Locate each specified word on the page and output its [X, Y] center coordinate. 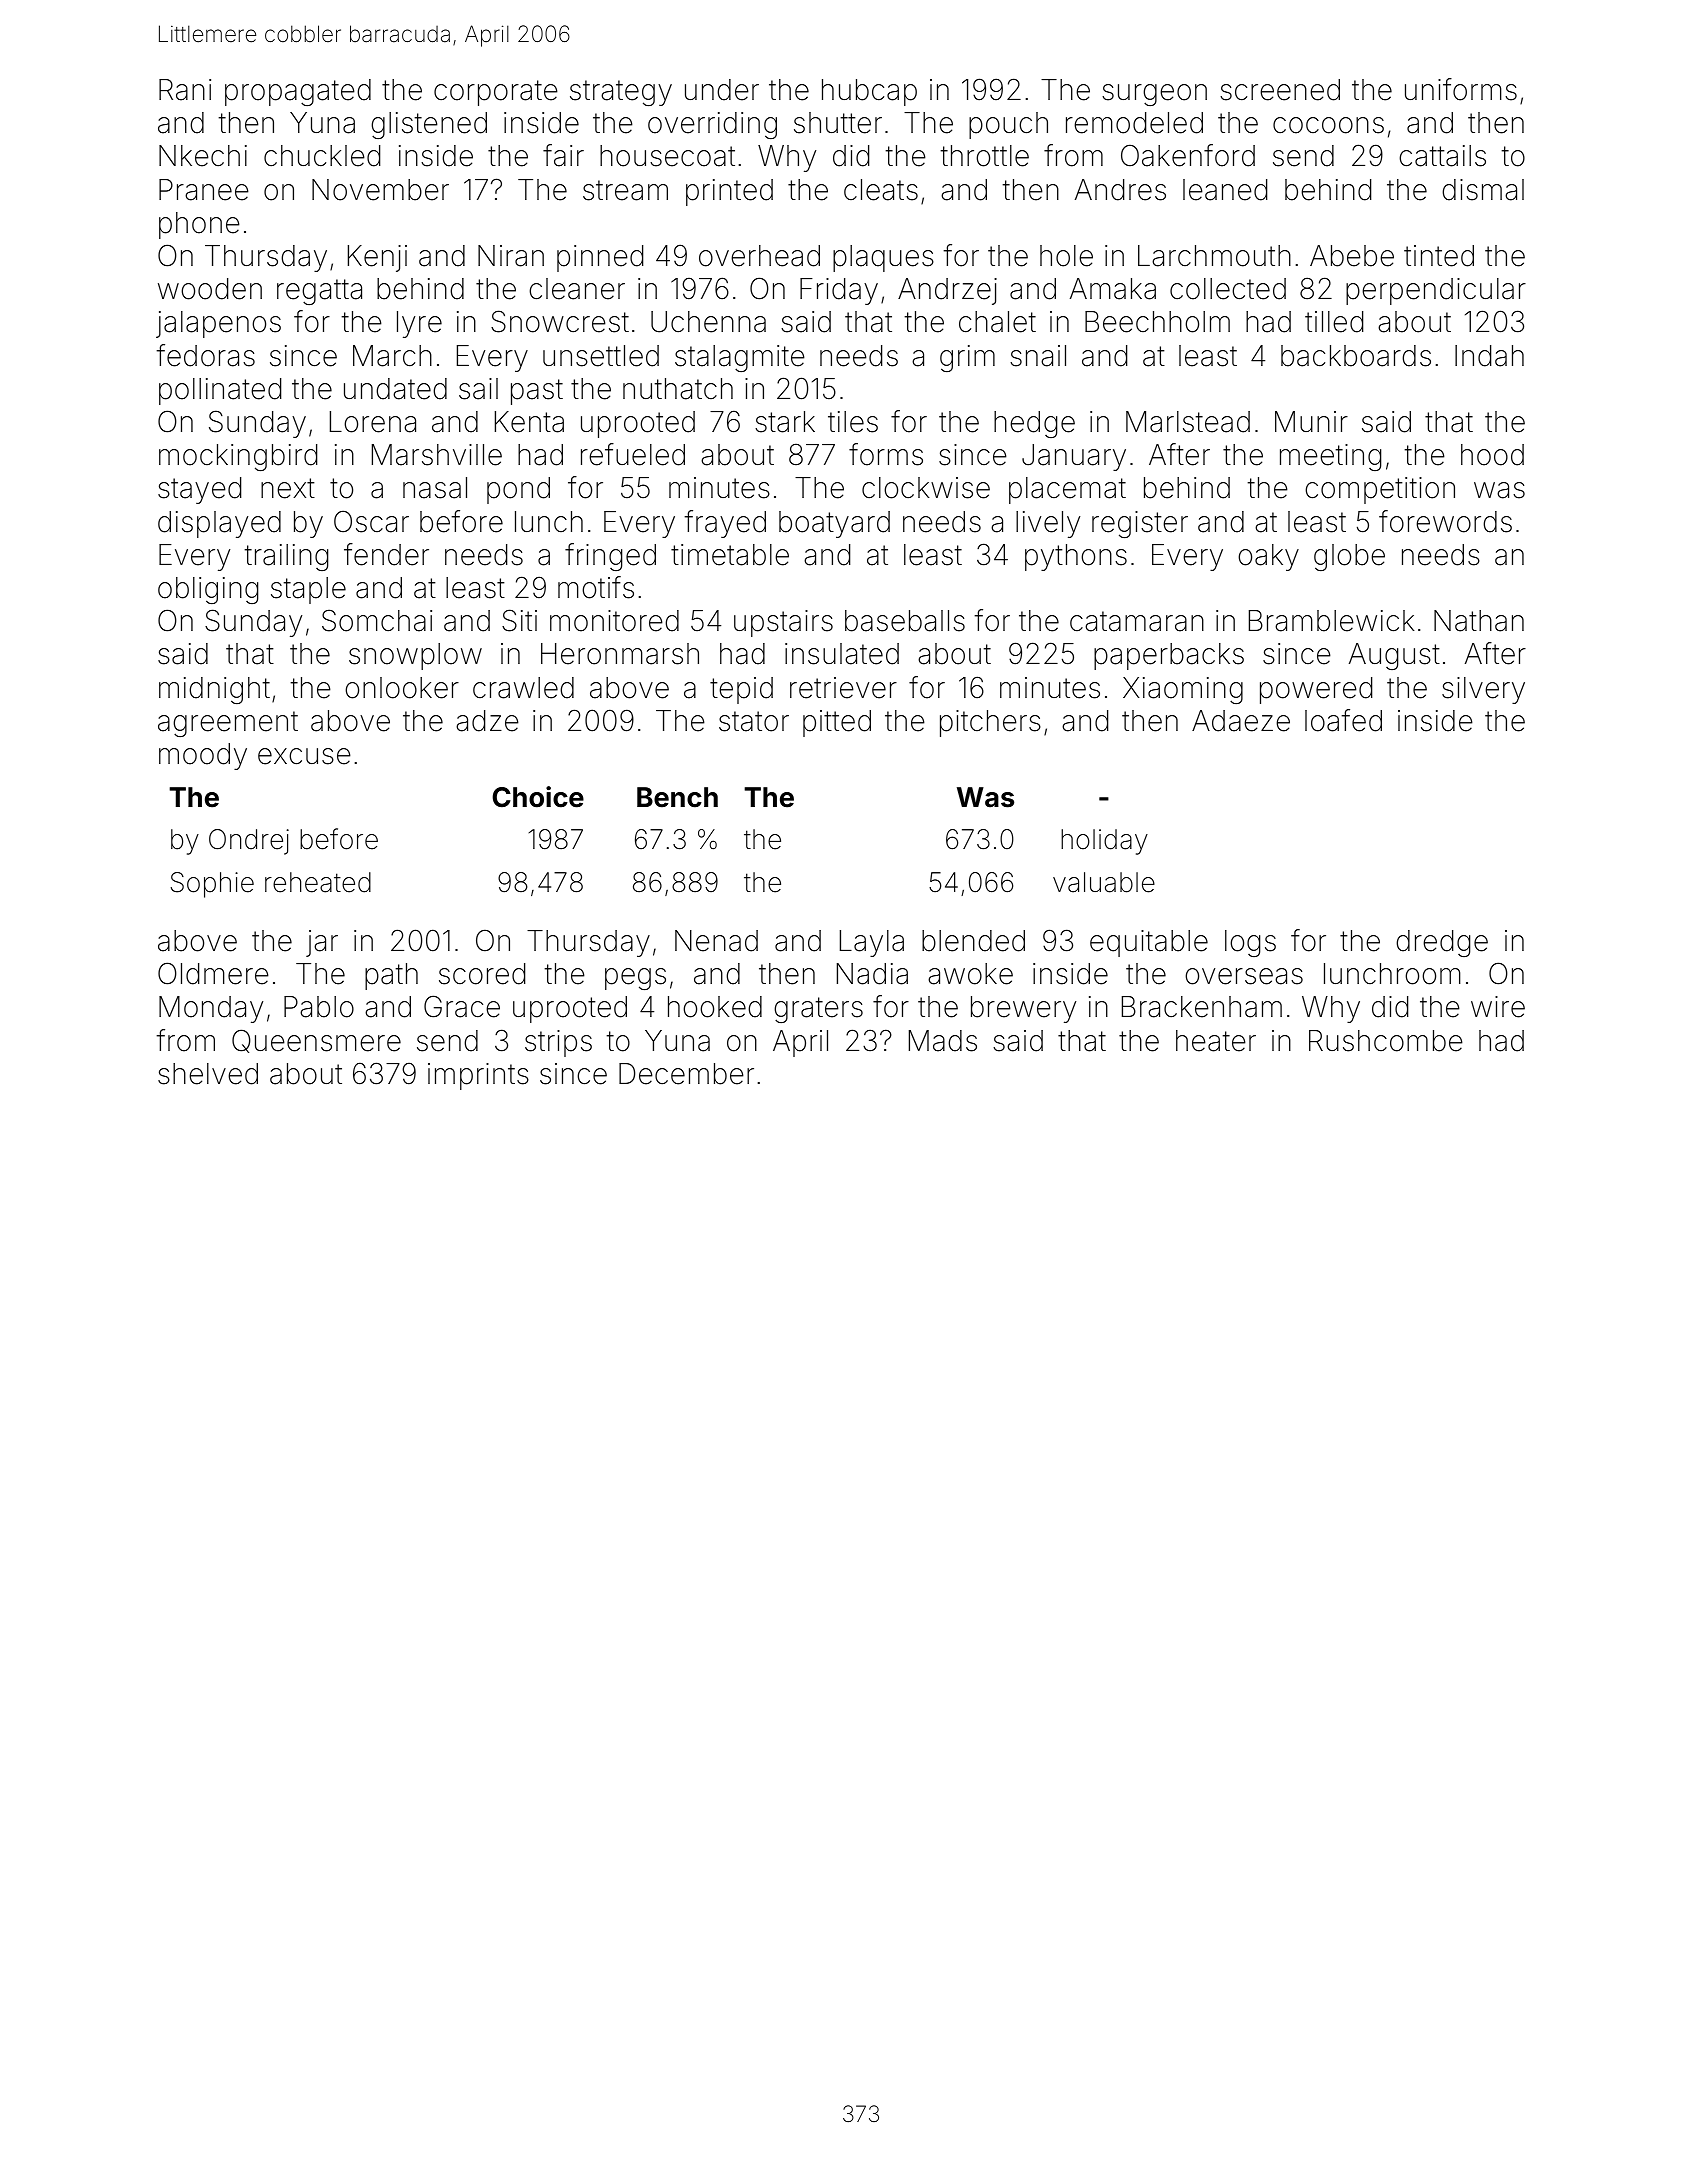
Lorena [373, 422]
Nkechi [203, 156]
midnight [214, 690]
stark [785, 422]
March [392, 356]
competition [1380, 490]
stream [625, 190]
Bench [677, 797]
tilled [1334, 322]
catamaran [1137, 621]
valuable [1104, 882]
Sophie [212, 885]
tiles [853, 422]
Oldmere [213, 973]
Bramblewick [1331, 621]
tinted [1439, 256]
